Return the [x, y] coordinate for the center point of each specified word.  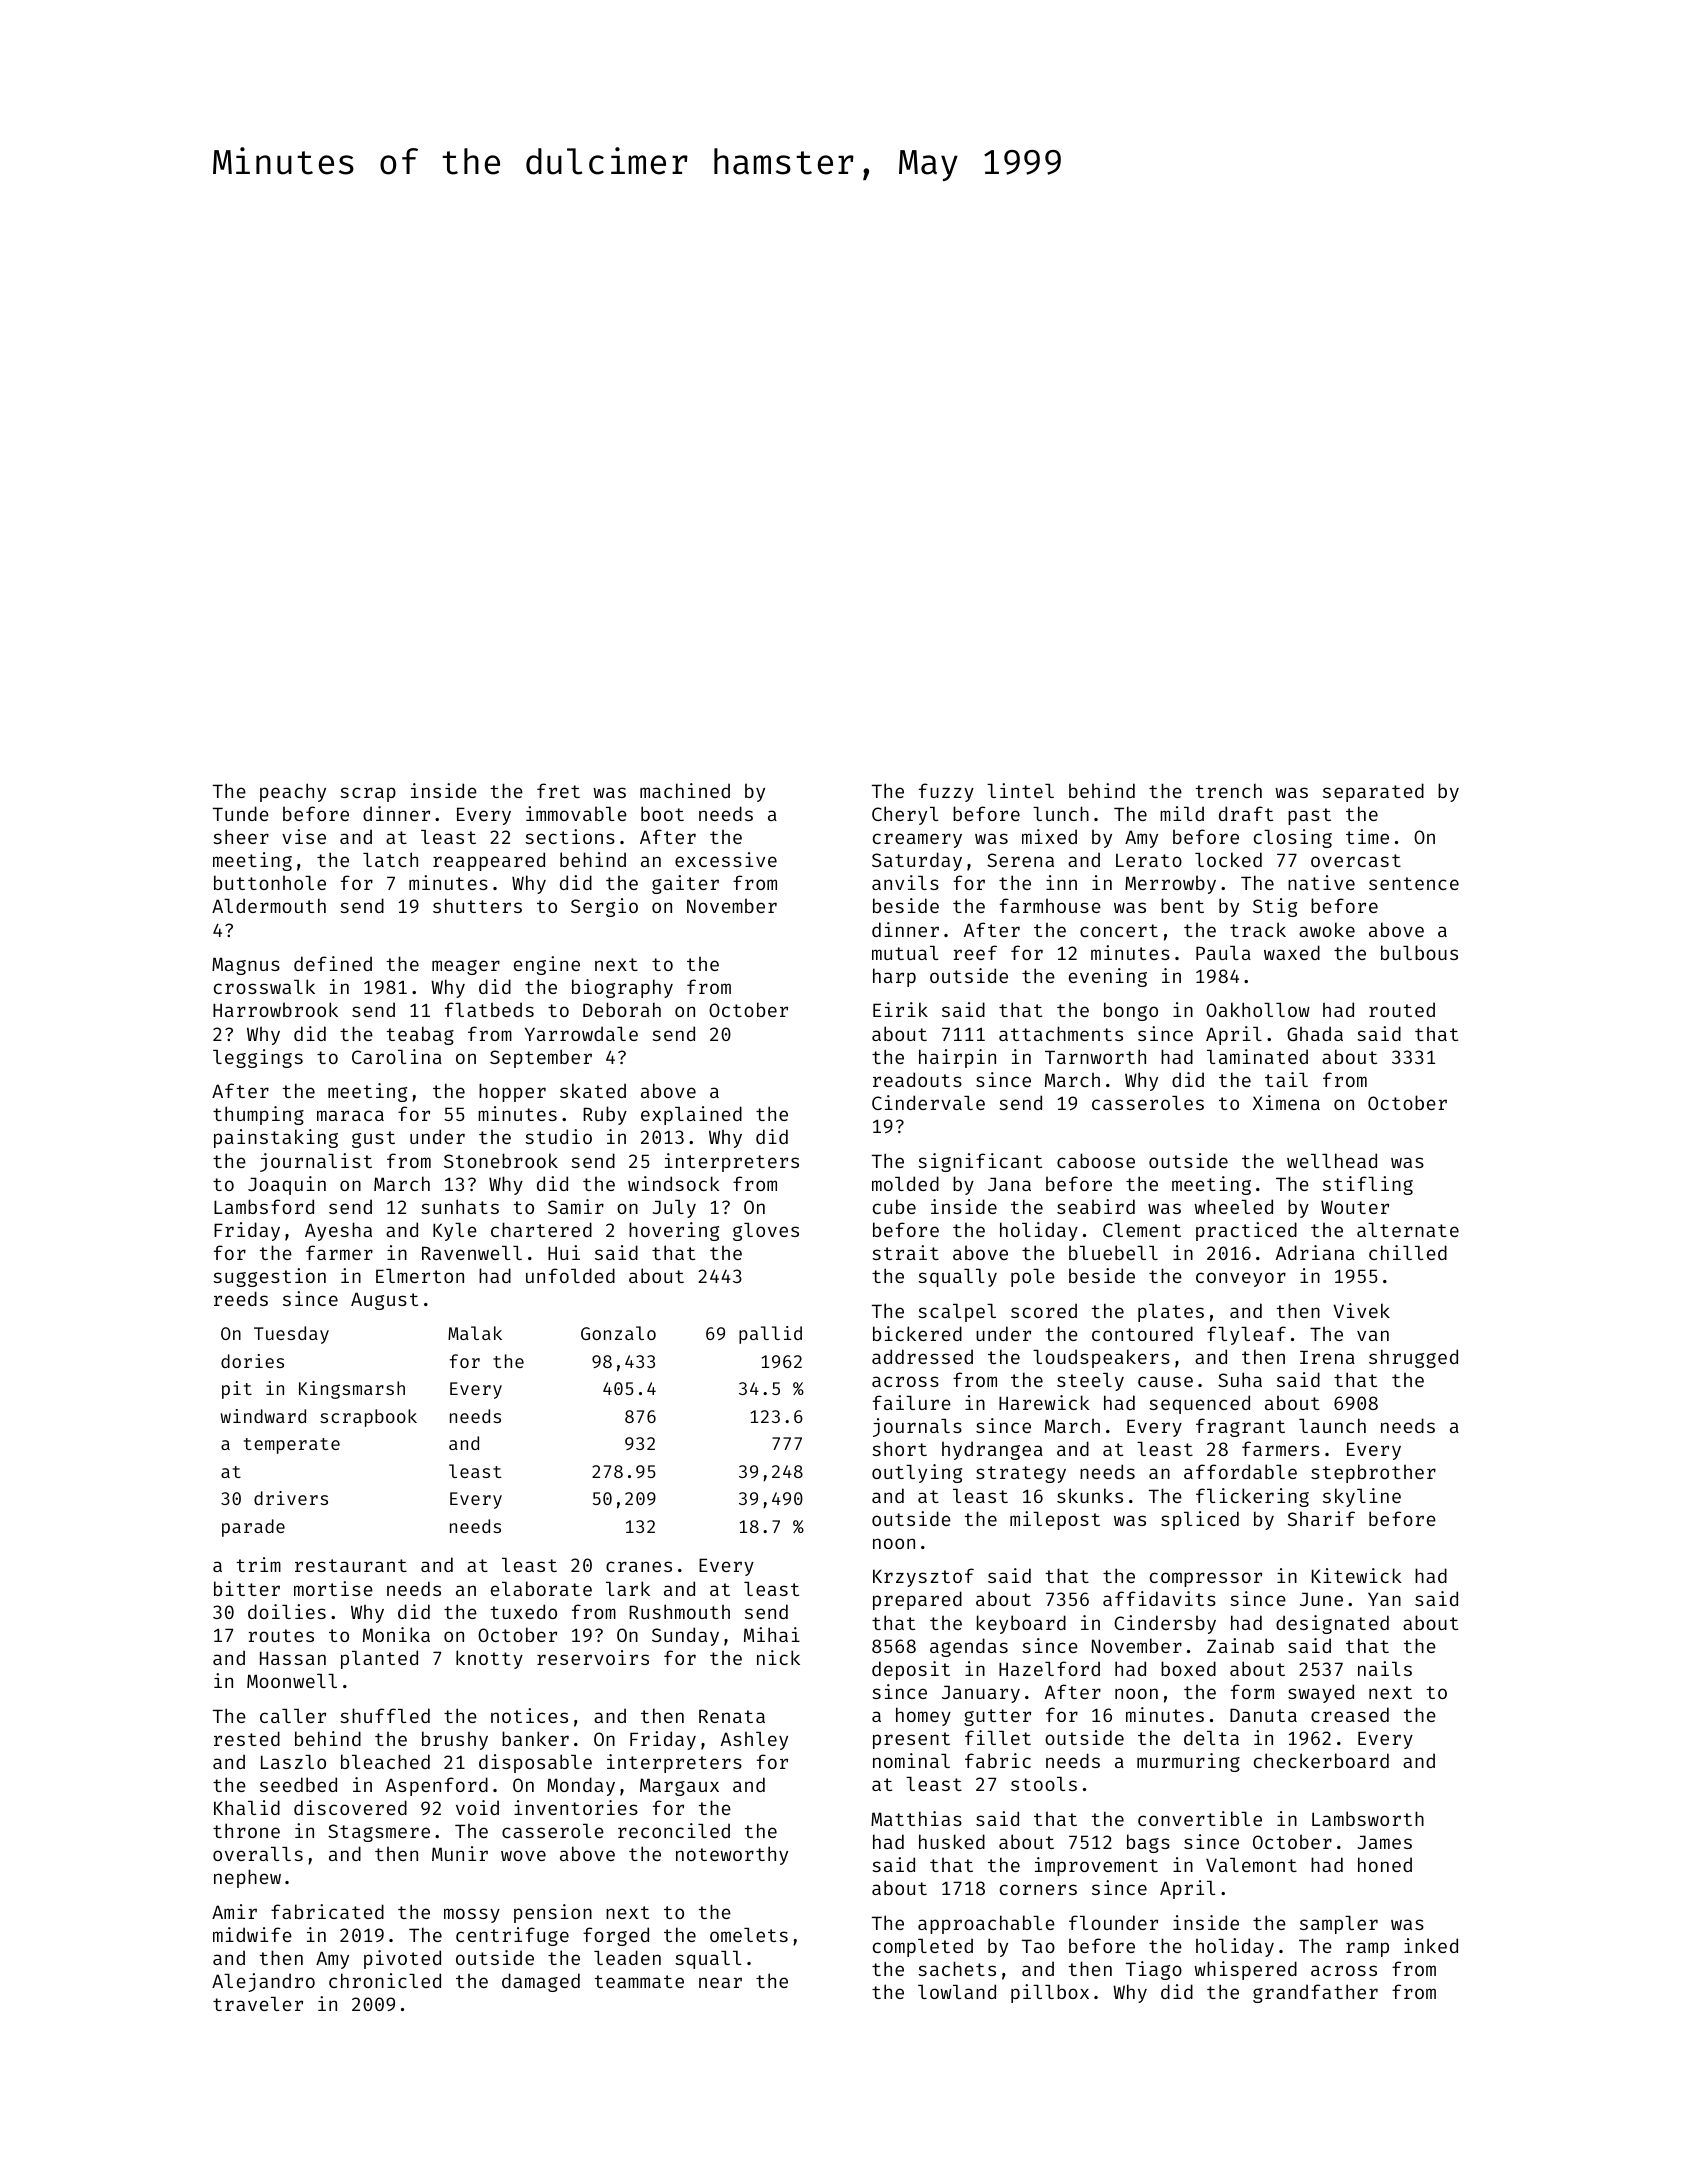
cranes [639, 1566]
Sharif [1321, 1518]
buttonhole [270, 882]
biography [622, 988]
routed [1402, 1009]
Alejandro [263, 1982]
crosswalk [264, 986]
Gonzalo [618, 1333]
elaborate [541, 1588]
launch [1332, 1425]
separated [1373, 792]
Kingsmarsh [352, 1390]
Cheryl [905, 815]
